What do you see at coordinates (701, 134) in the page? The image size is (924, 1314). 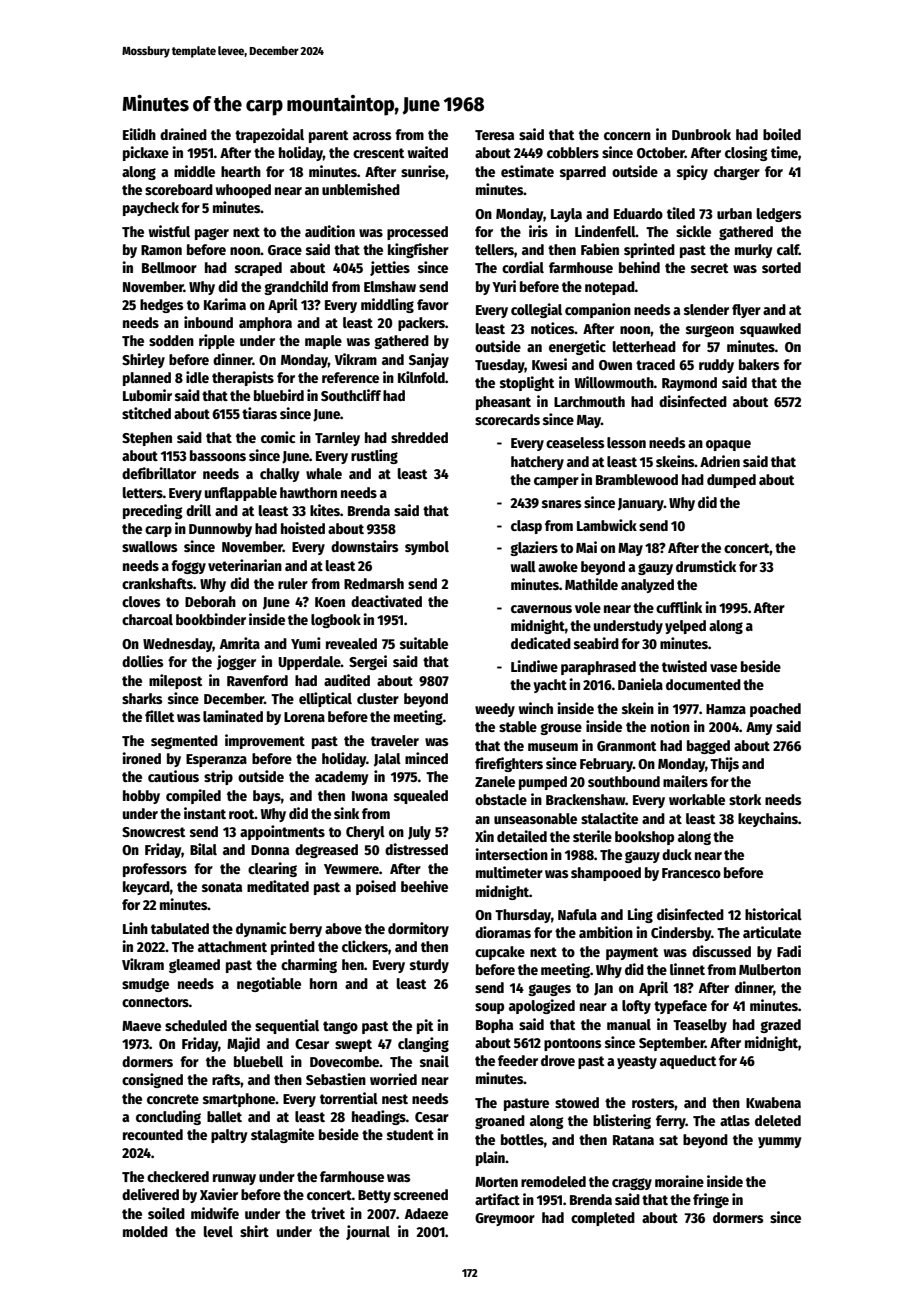 I see `Dunbrook` at bounding box center [701, 134].
